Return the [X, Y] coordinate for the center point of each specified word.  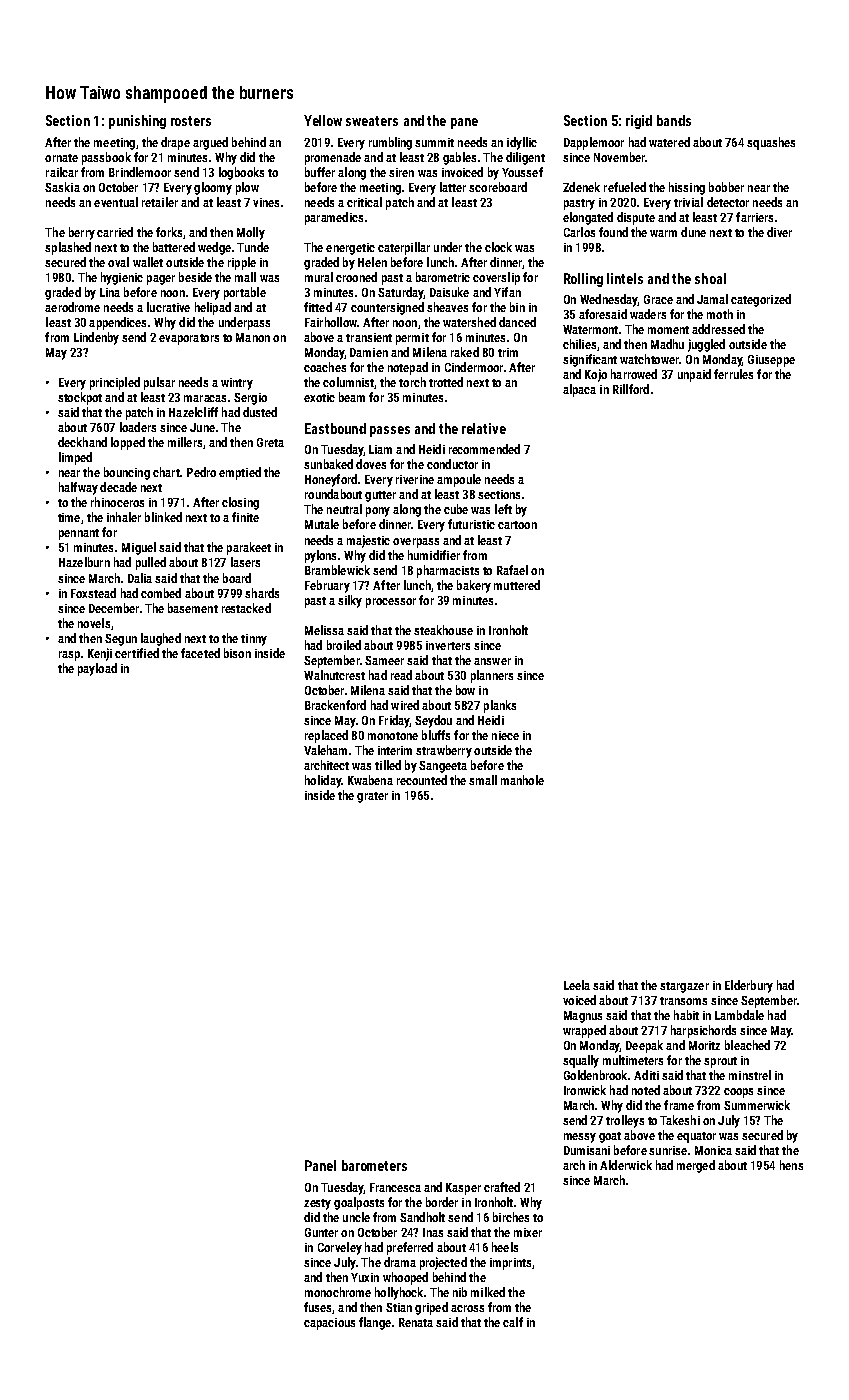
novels [94, 623]
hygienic [122, 278]
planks [500, 706]
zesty [317, 1204]
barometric [443, 277]
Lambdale [739, 1015]
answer [492, 661]
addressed [718, 329]
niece [505, 735]
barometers [374, 1165]
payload [97, 669]
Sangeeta [443, 767]
